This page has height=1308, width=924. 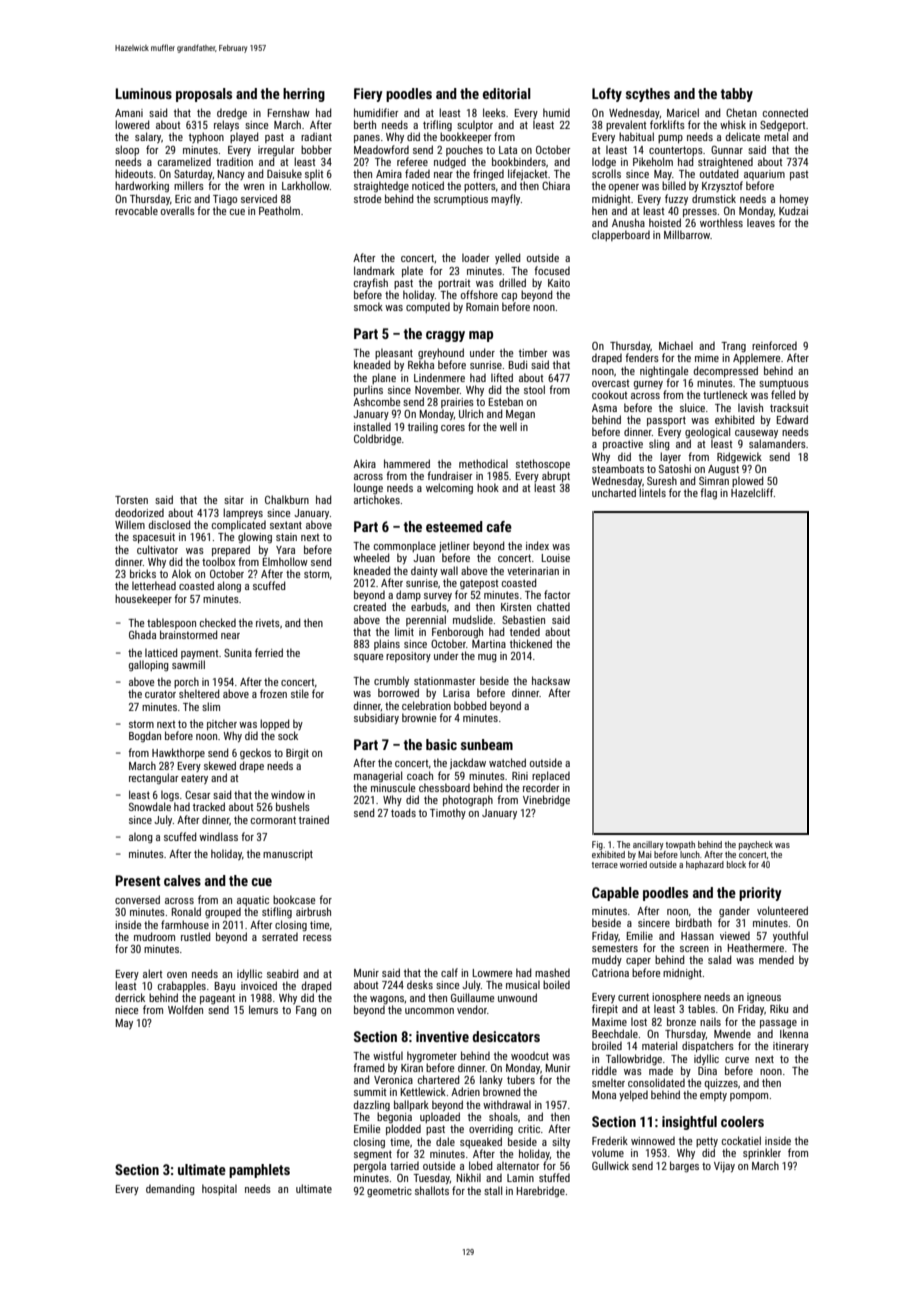 I want to click on leeks, so click(x=494, y=112).
